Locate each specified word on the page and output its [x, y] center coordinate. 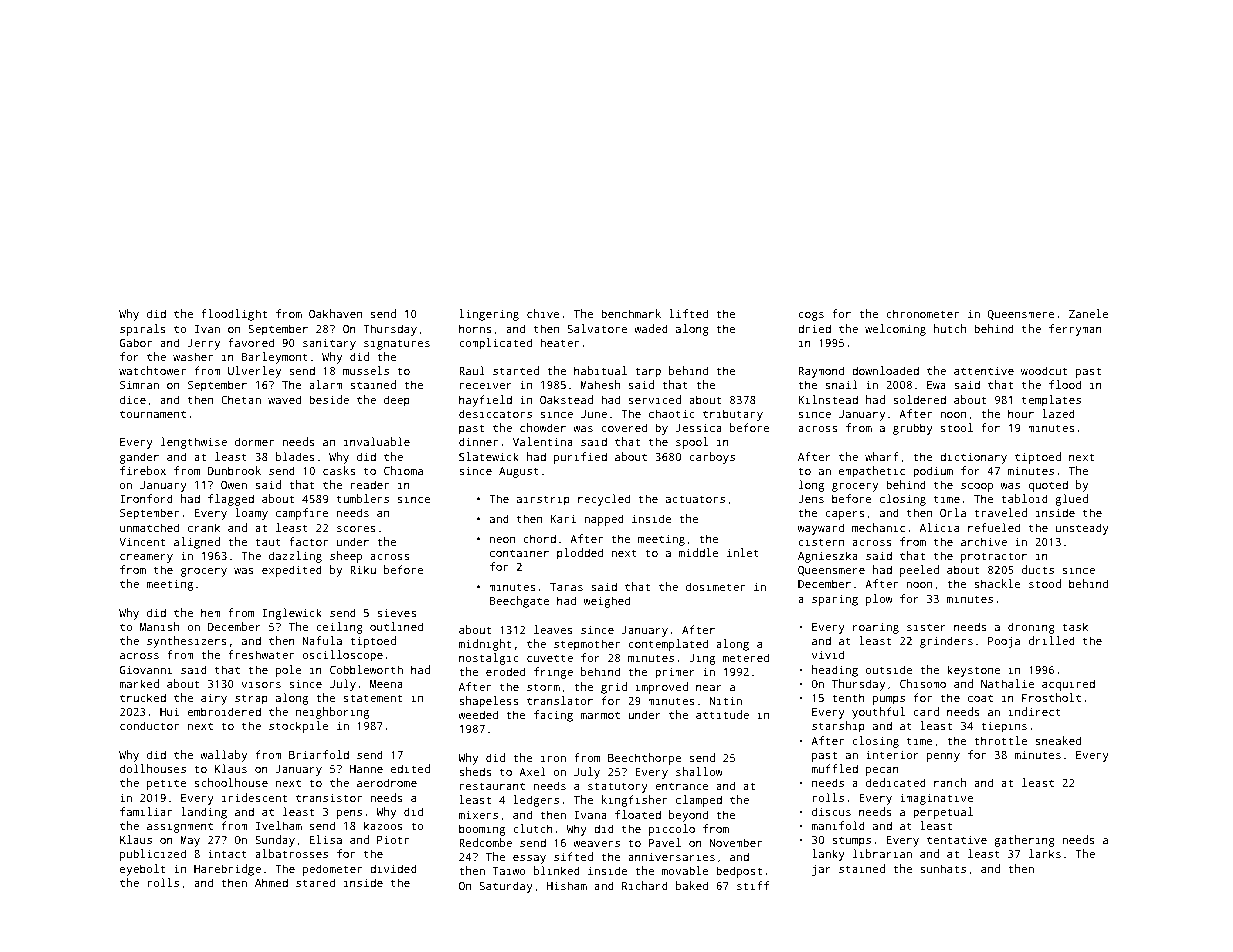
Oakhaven [335, 313]
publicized [153, 855]
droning [1031, 628]
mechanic [878, 527]
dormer [254, 441]
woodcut [1044, 370]
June [594, 414]
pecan [882, 771]
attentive [984, 370]
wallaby [223, 756]
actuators [695, 499]
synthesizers [187, 642]
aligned [197, 543]
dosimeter [715, 586]
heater [559, 342]
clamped [699, 801]
